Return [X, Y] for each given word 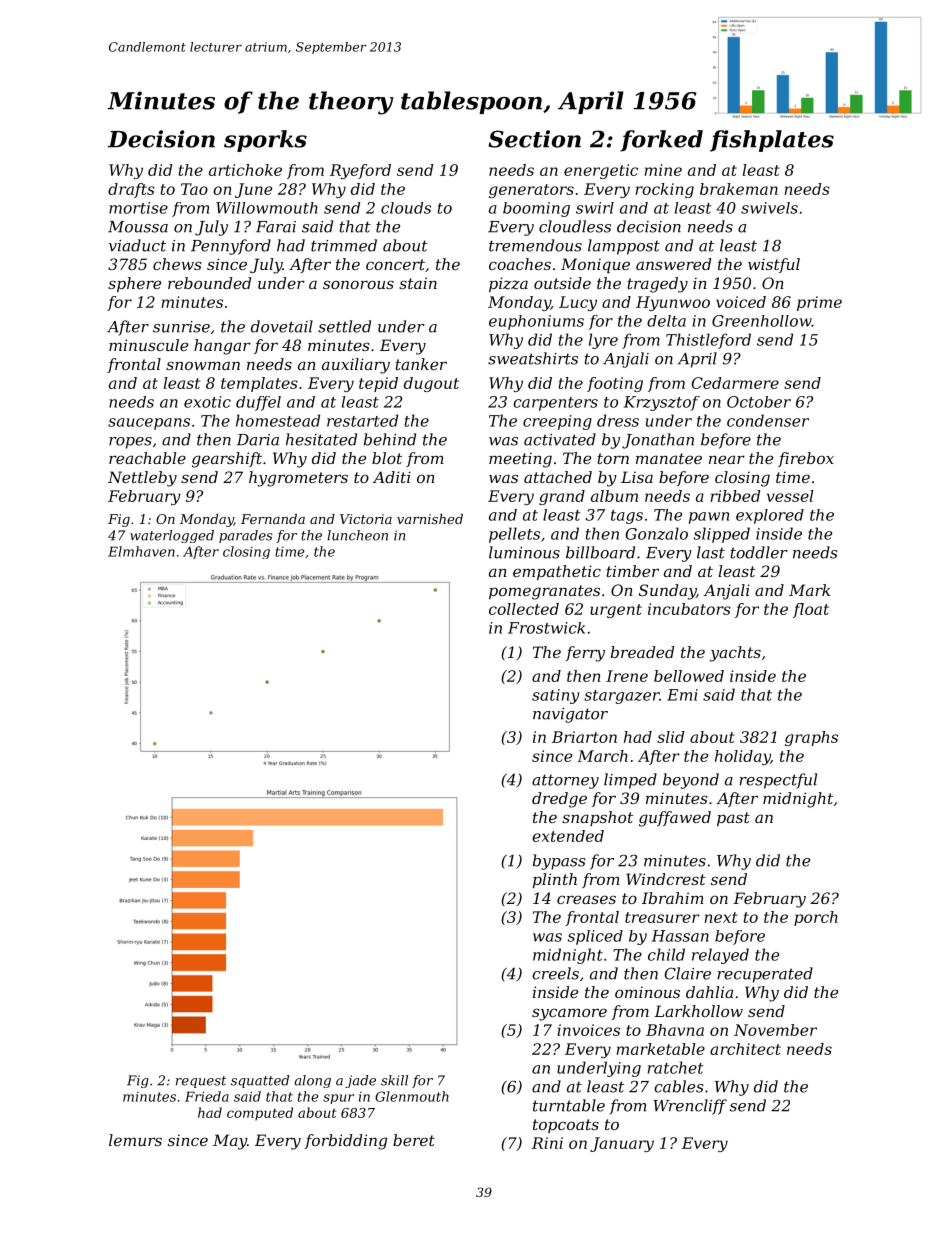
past [733, 819]
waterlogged [172, 536]
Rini [547, 1143]
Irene [627, 676]
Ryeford [360, 171]
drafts [131, 190]
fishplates [772, 141]
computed [260, 1114]
